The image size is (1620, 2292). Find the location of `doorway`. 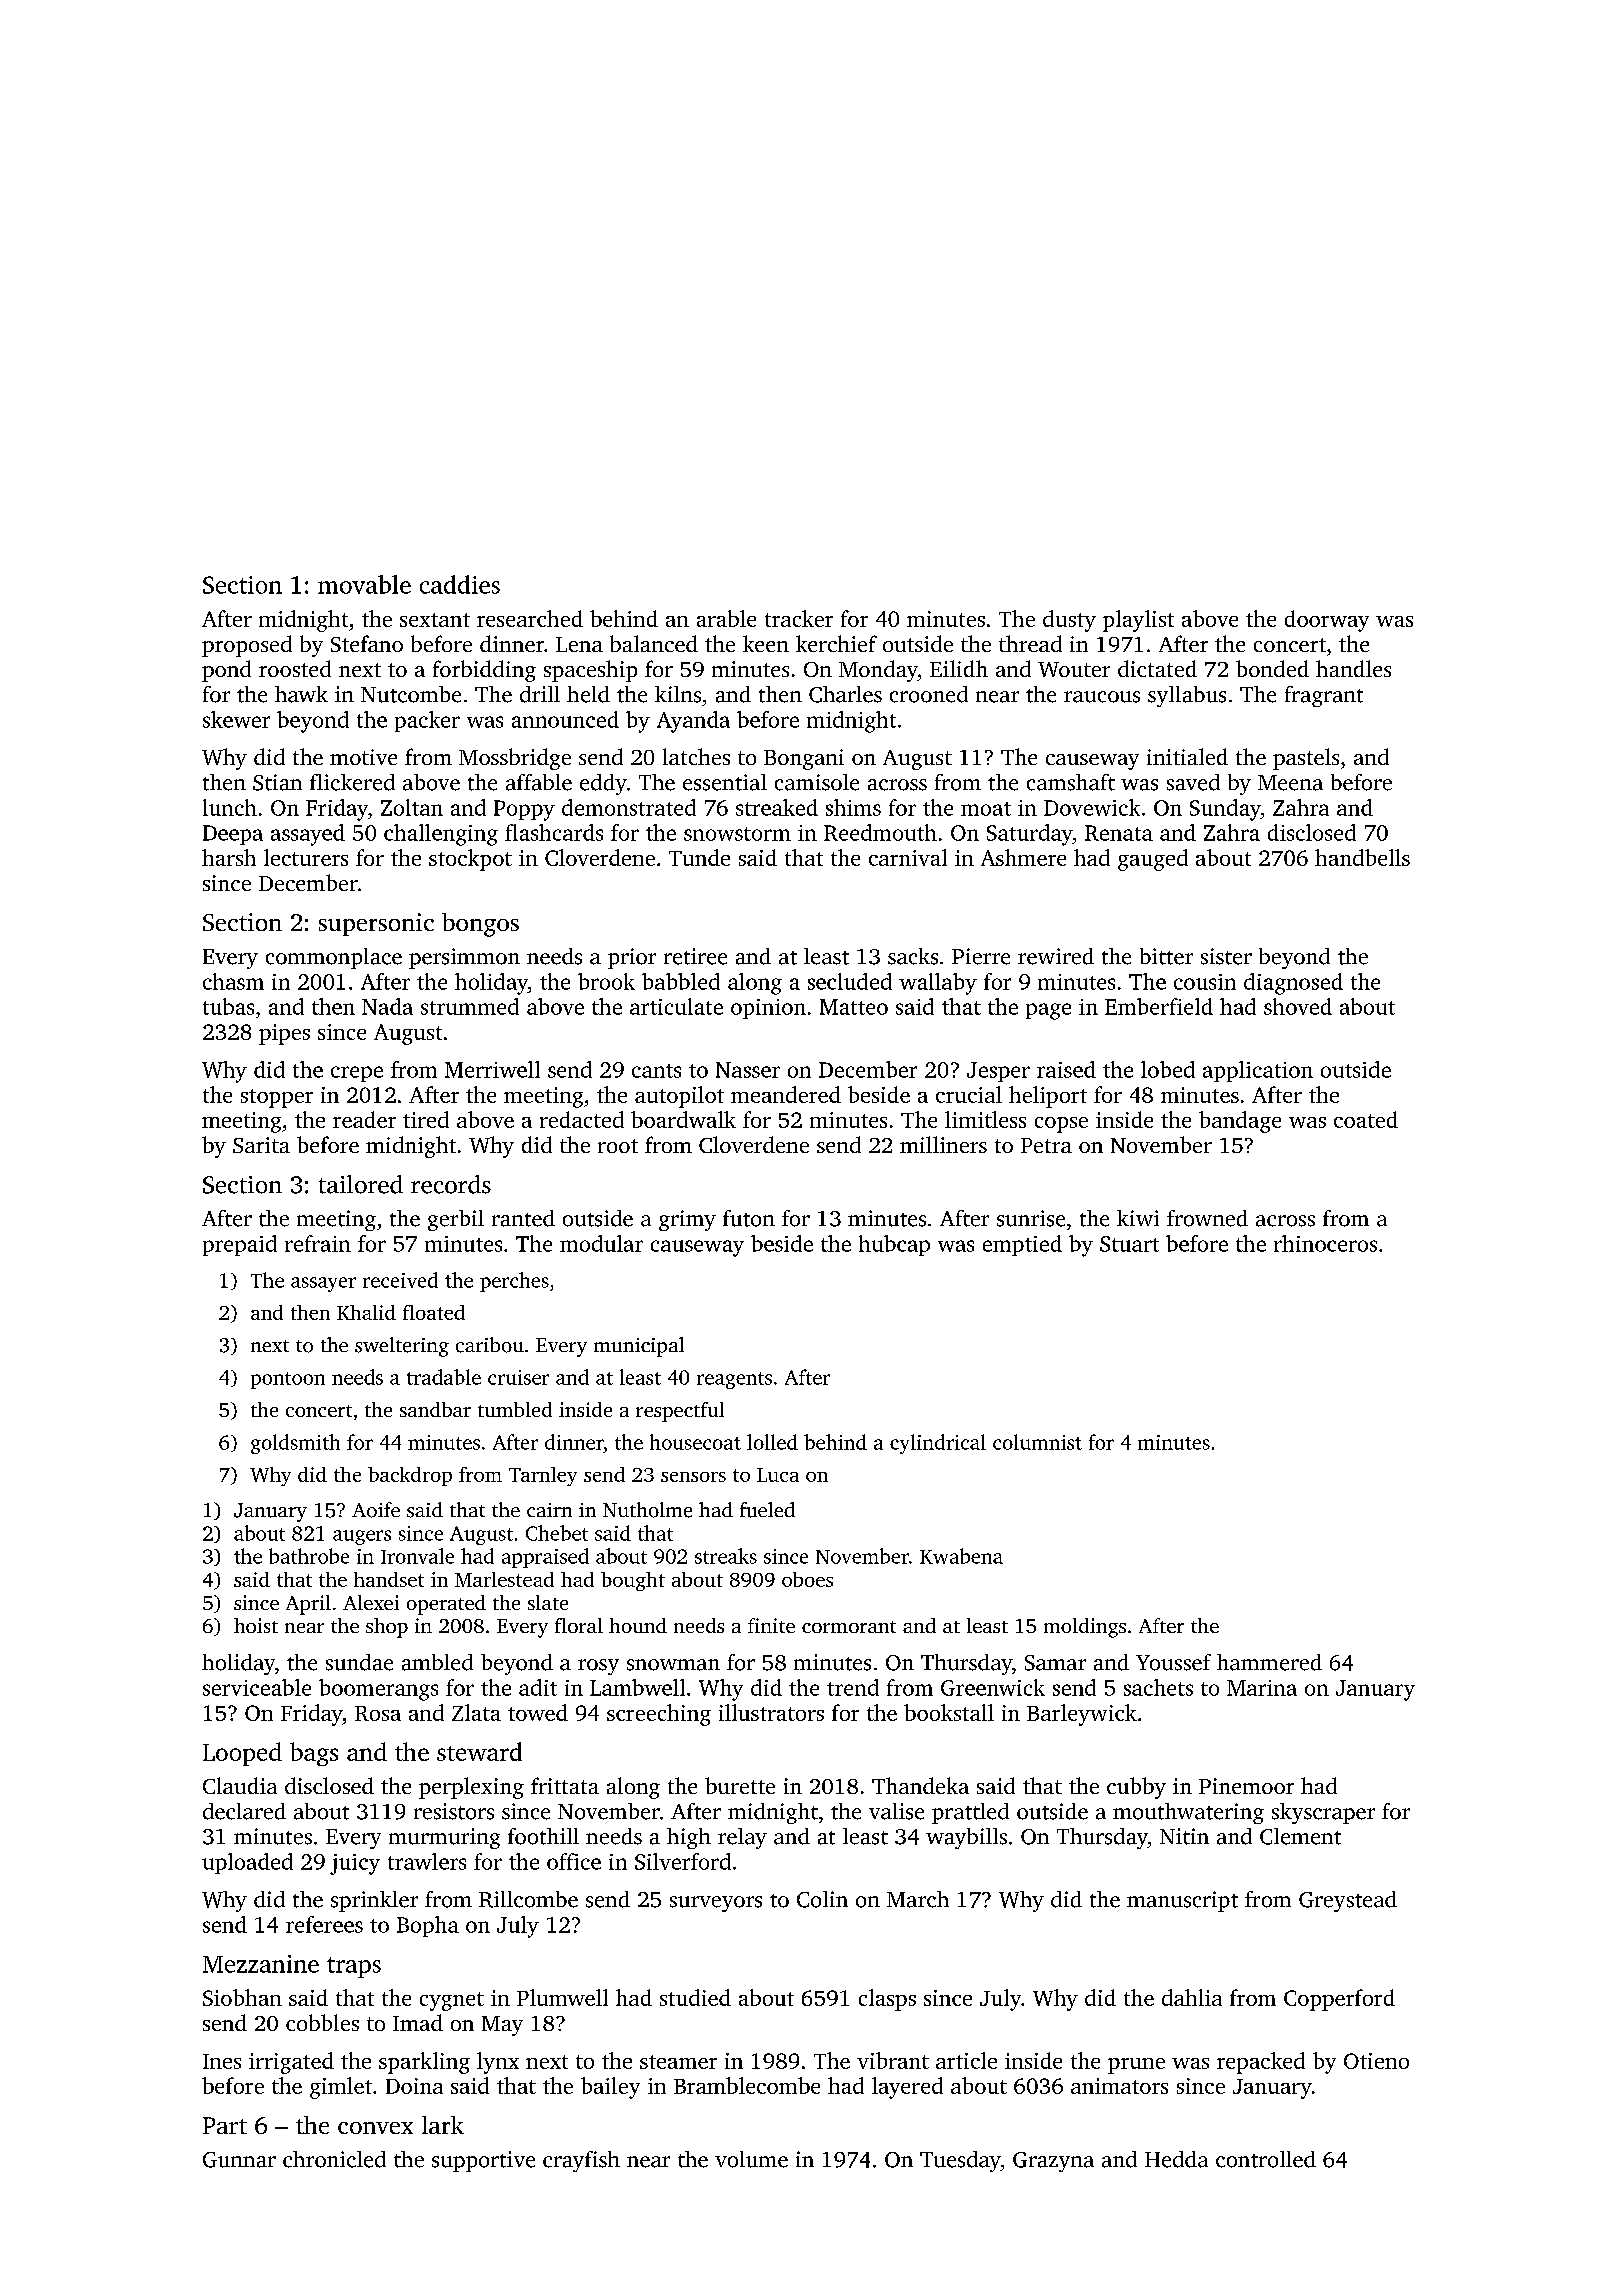

doorway is located at coordinates (1327, 621).
